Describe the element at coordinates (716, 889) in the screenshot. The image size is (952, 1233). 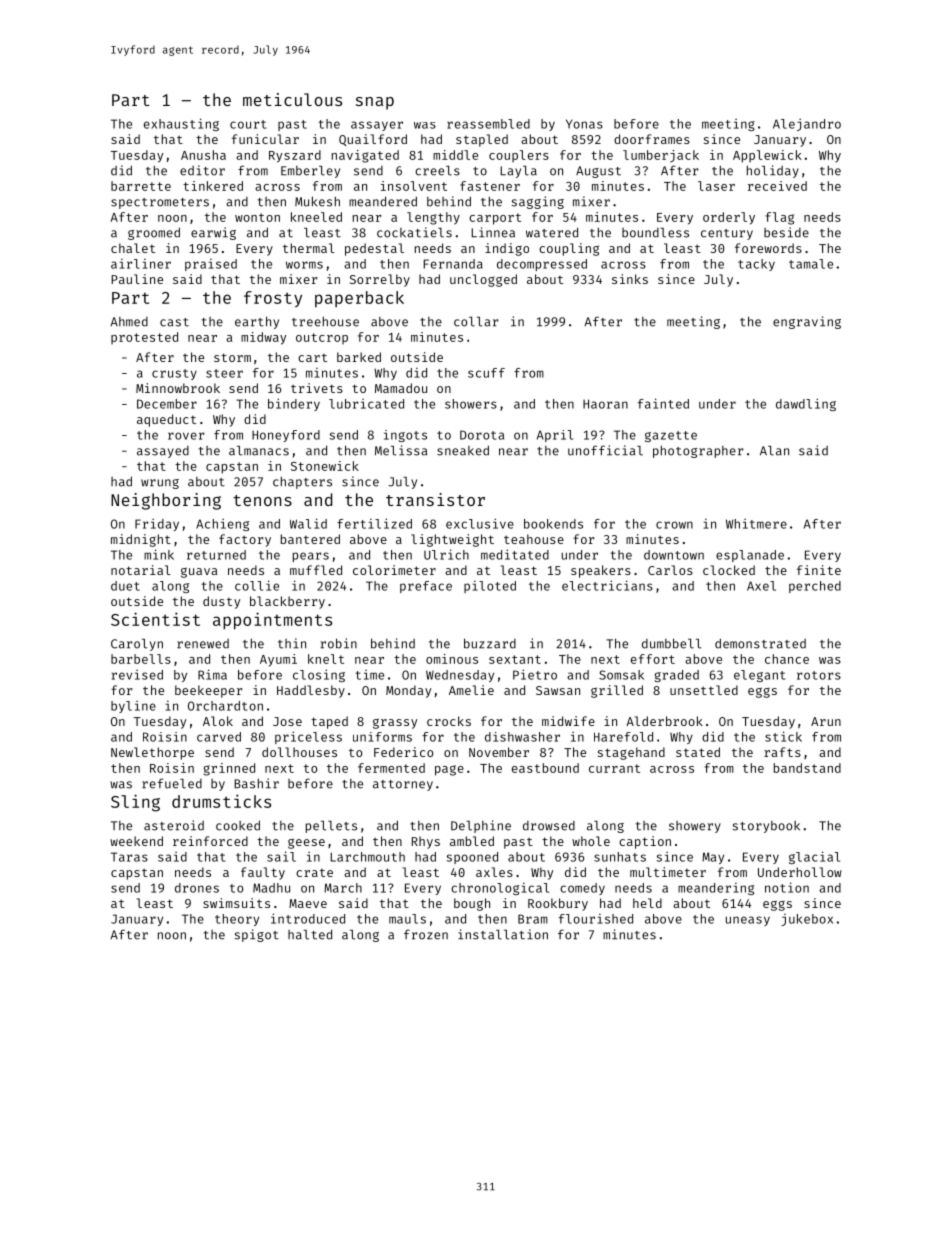
I see `meandering` at that location.
